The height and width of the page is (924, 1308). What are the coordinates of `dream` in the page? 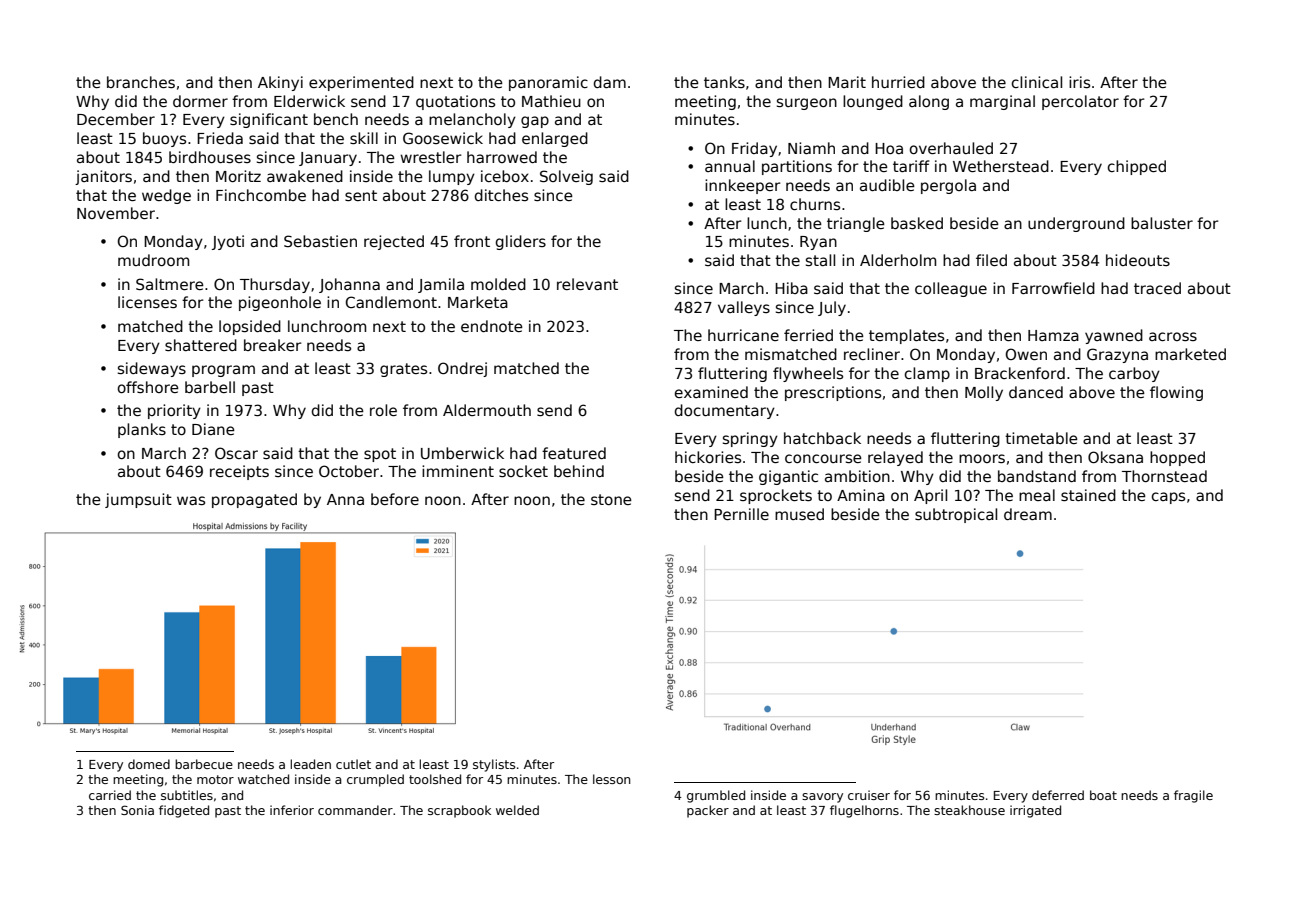 It's located at (1028, 514).
